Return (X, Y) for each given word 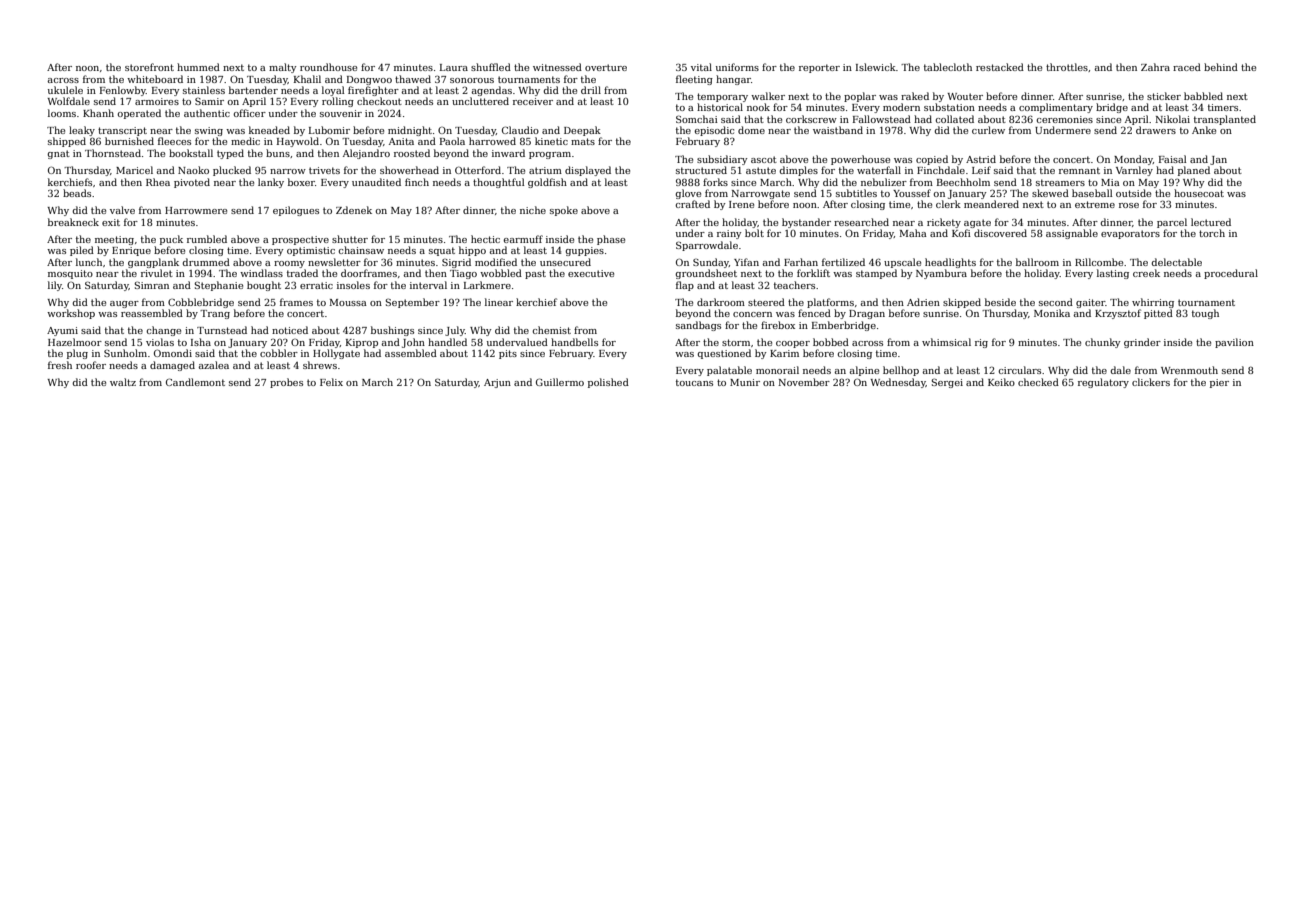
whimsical (946, 342)
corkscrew (811, 119)
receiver (533, 101)
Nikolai (1172, 119)
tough (1205, 314)
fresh (60, 365)
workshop (71, 314)
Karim (784, 353)
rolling (338, 102)
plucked (232, 171)
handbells (574, 342)
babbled (1203, 96)
